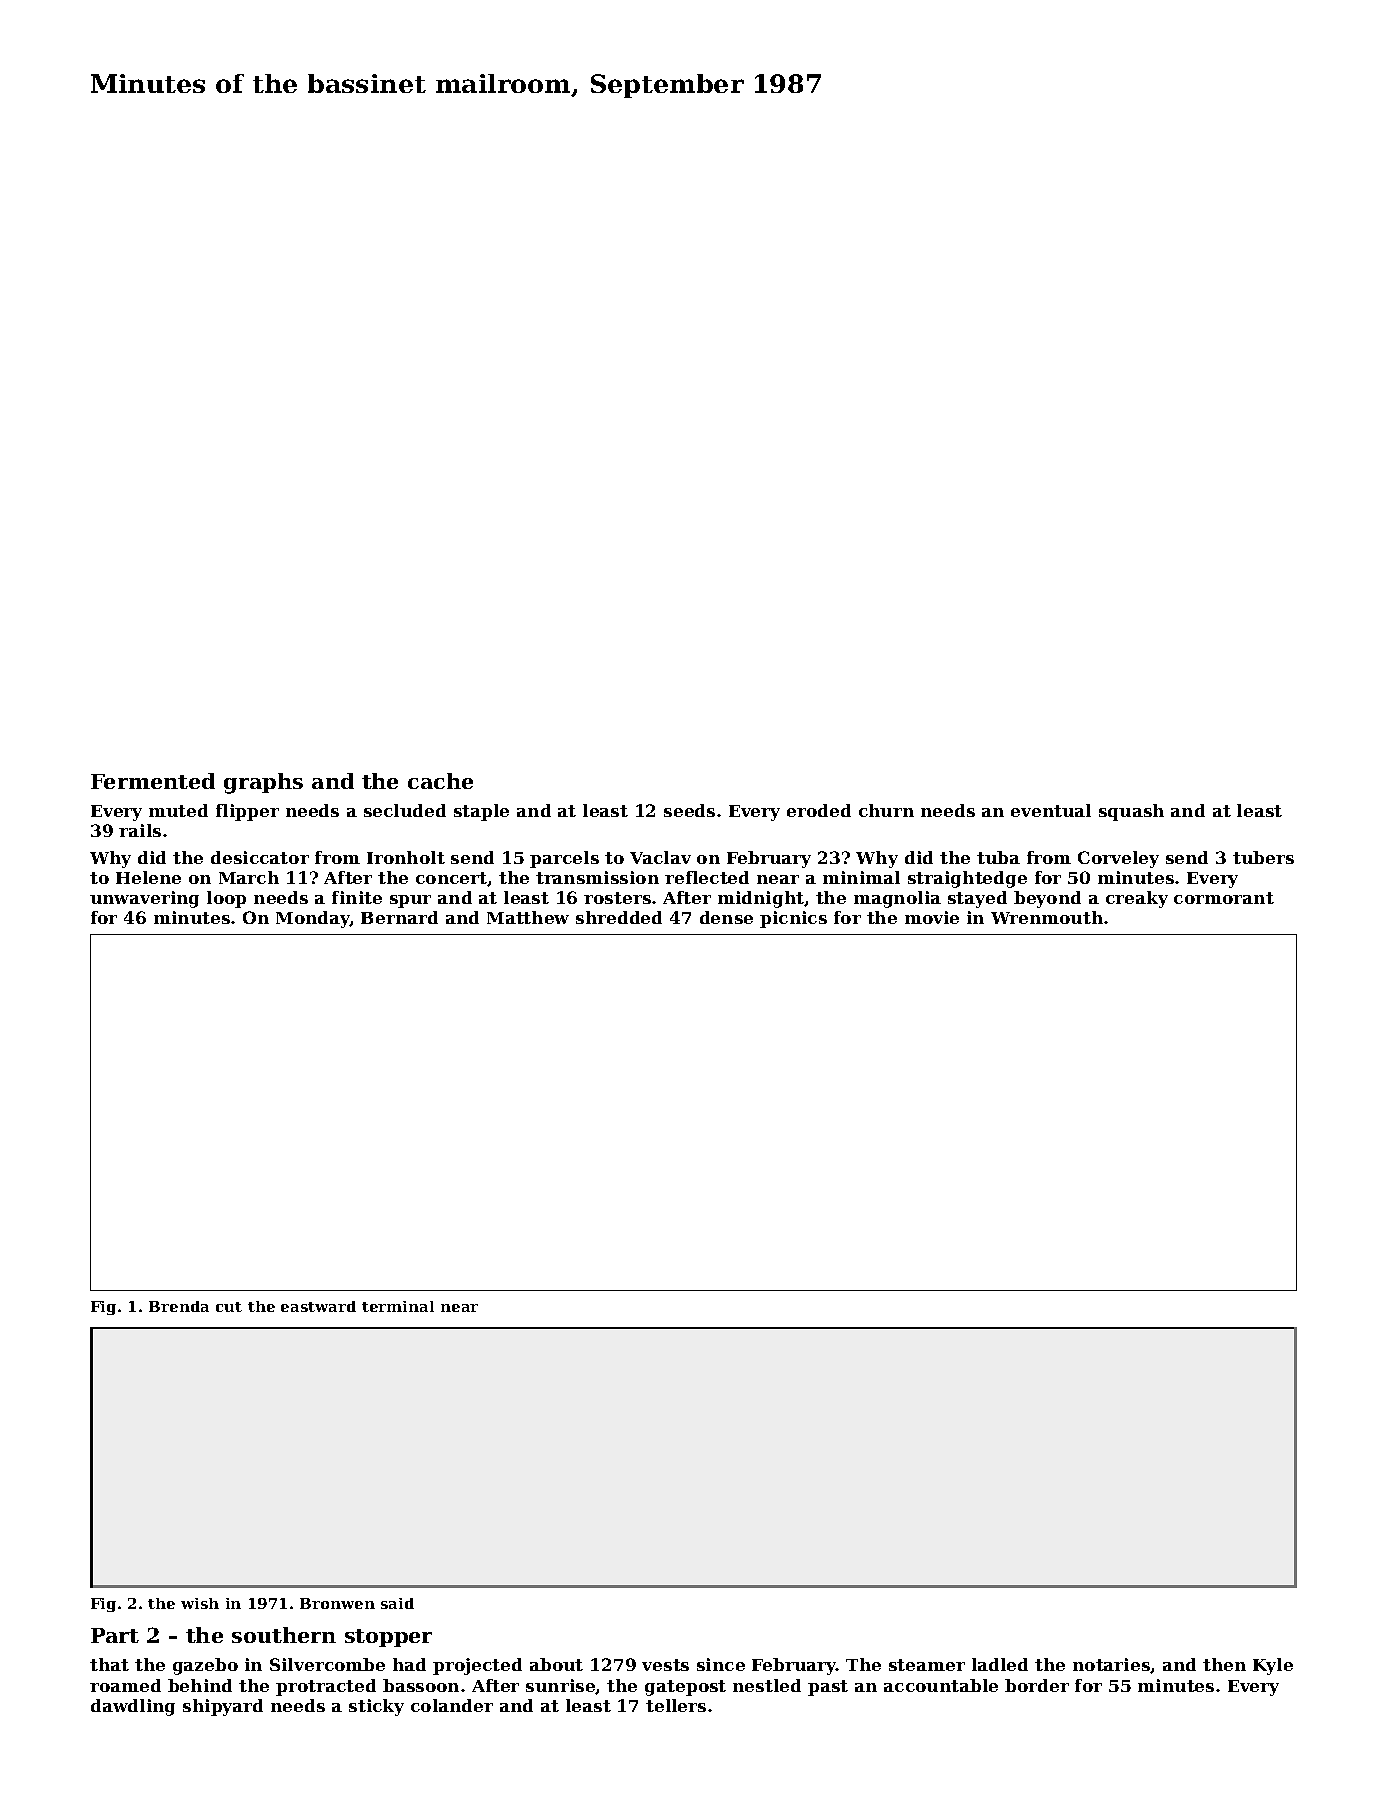  What do you see at coordinates (793, 919) in the image?
I see `picnics` at bounding box center [793, 919].
